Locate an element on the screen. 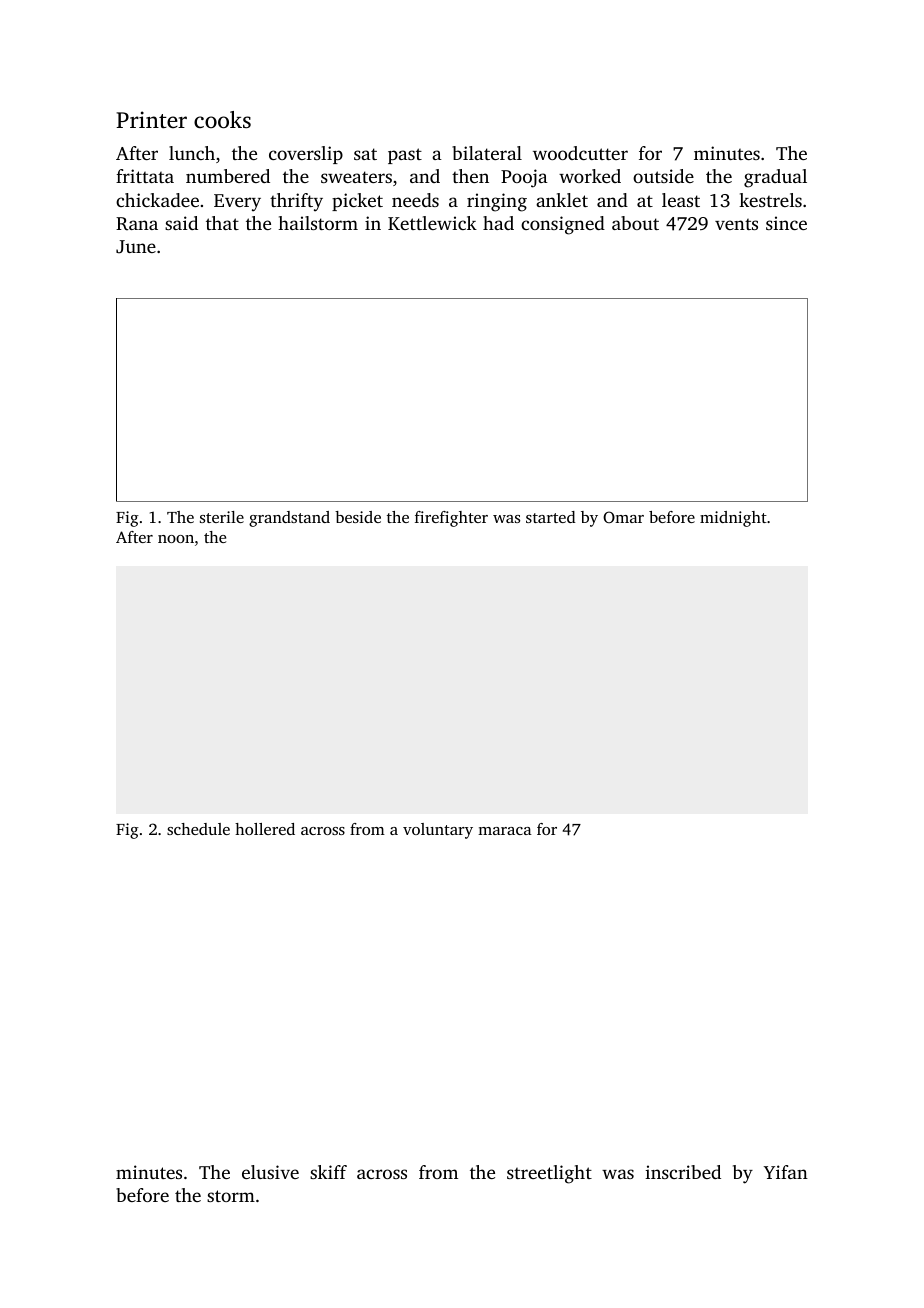 Image resolution: width=924 pixels, height=1308 pixels. Omar is located at coordinates (623, 517).
